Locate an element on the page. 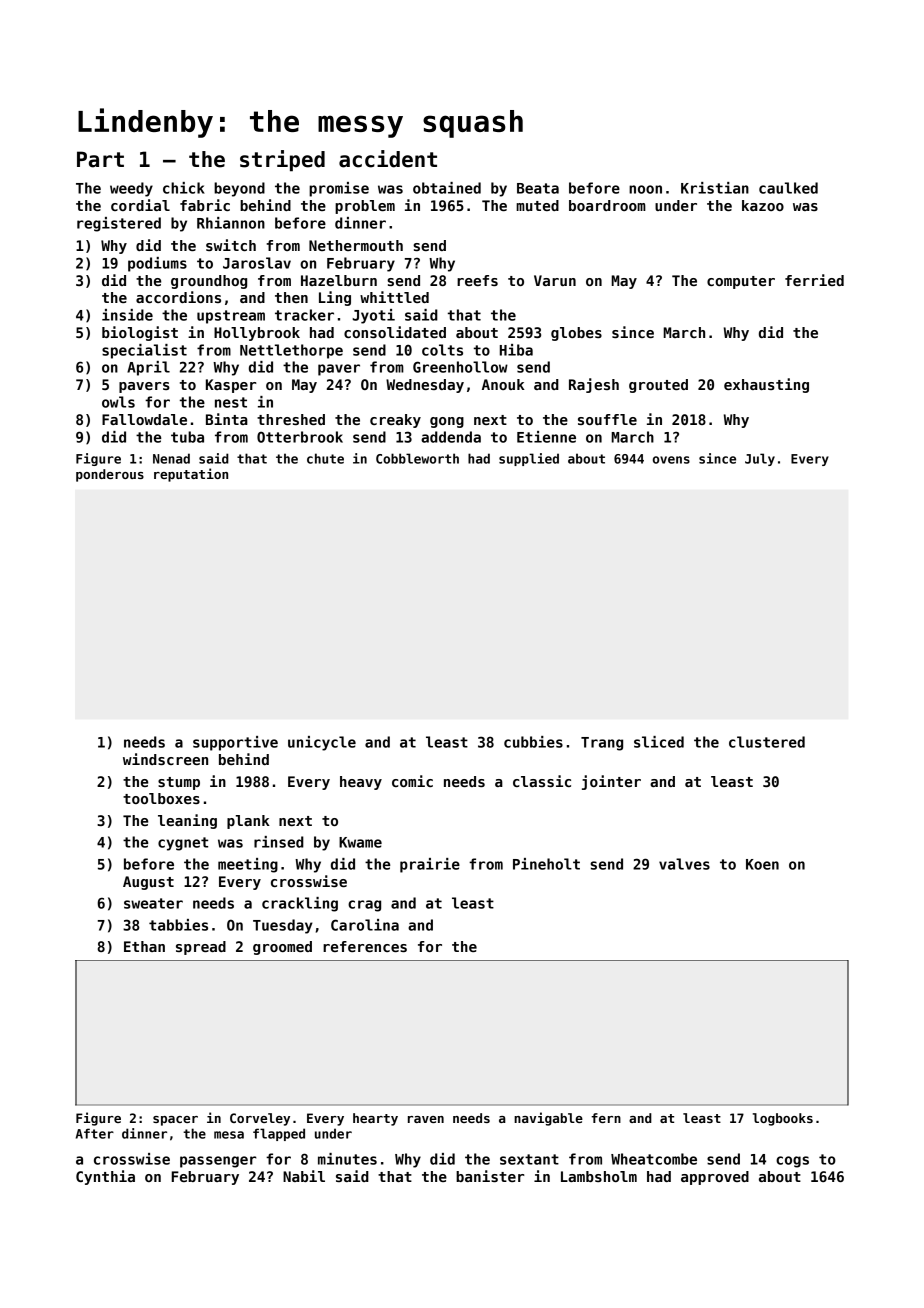 Image resolution: width=924 pixels, height=1308 pixels. July is located at coordinates (760, 459).
